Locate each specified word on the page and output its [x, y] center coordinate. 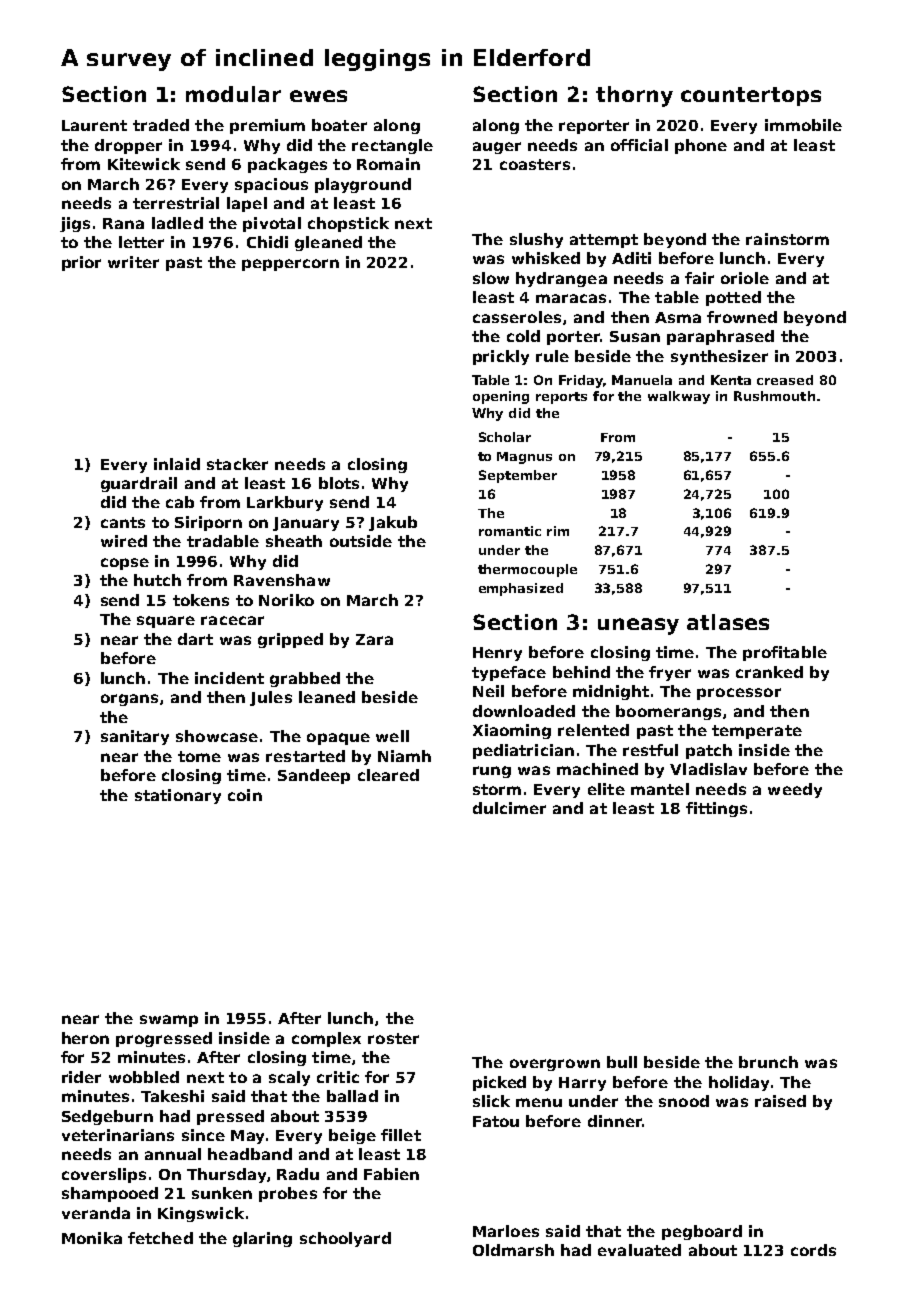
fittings [716, 809]
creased [785, 380]
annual [173, 1154]
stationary [178, 796]
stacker [237, 464]
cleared [388, 775]
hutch [157, 580]
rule [552, 356]
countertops [751, 96]
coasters [535, 164]
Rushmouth [774, 396]
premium [267, 126]
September [518, 476]
